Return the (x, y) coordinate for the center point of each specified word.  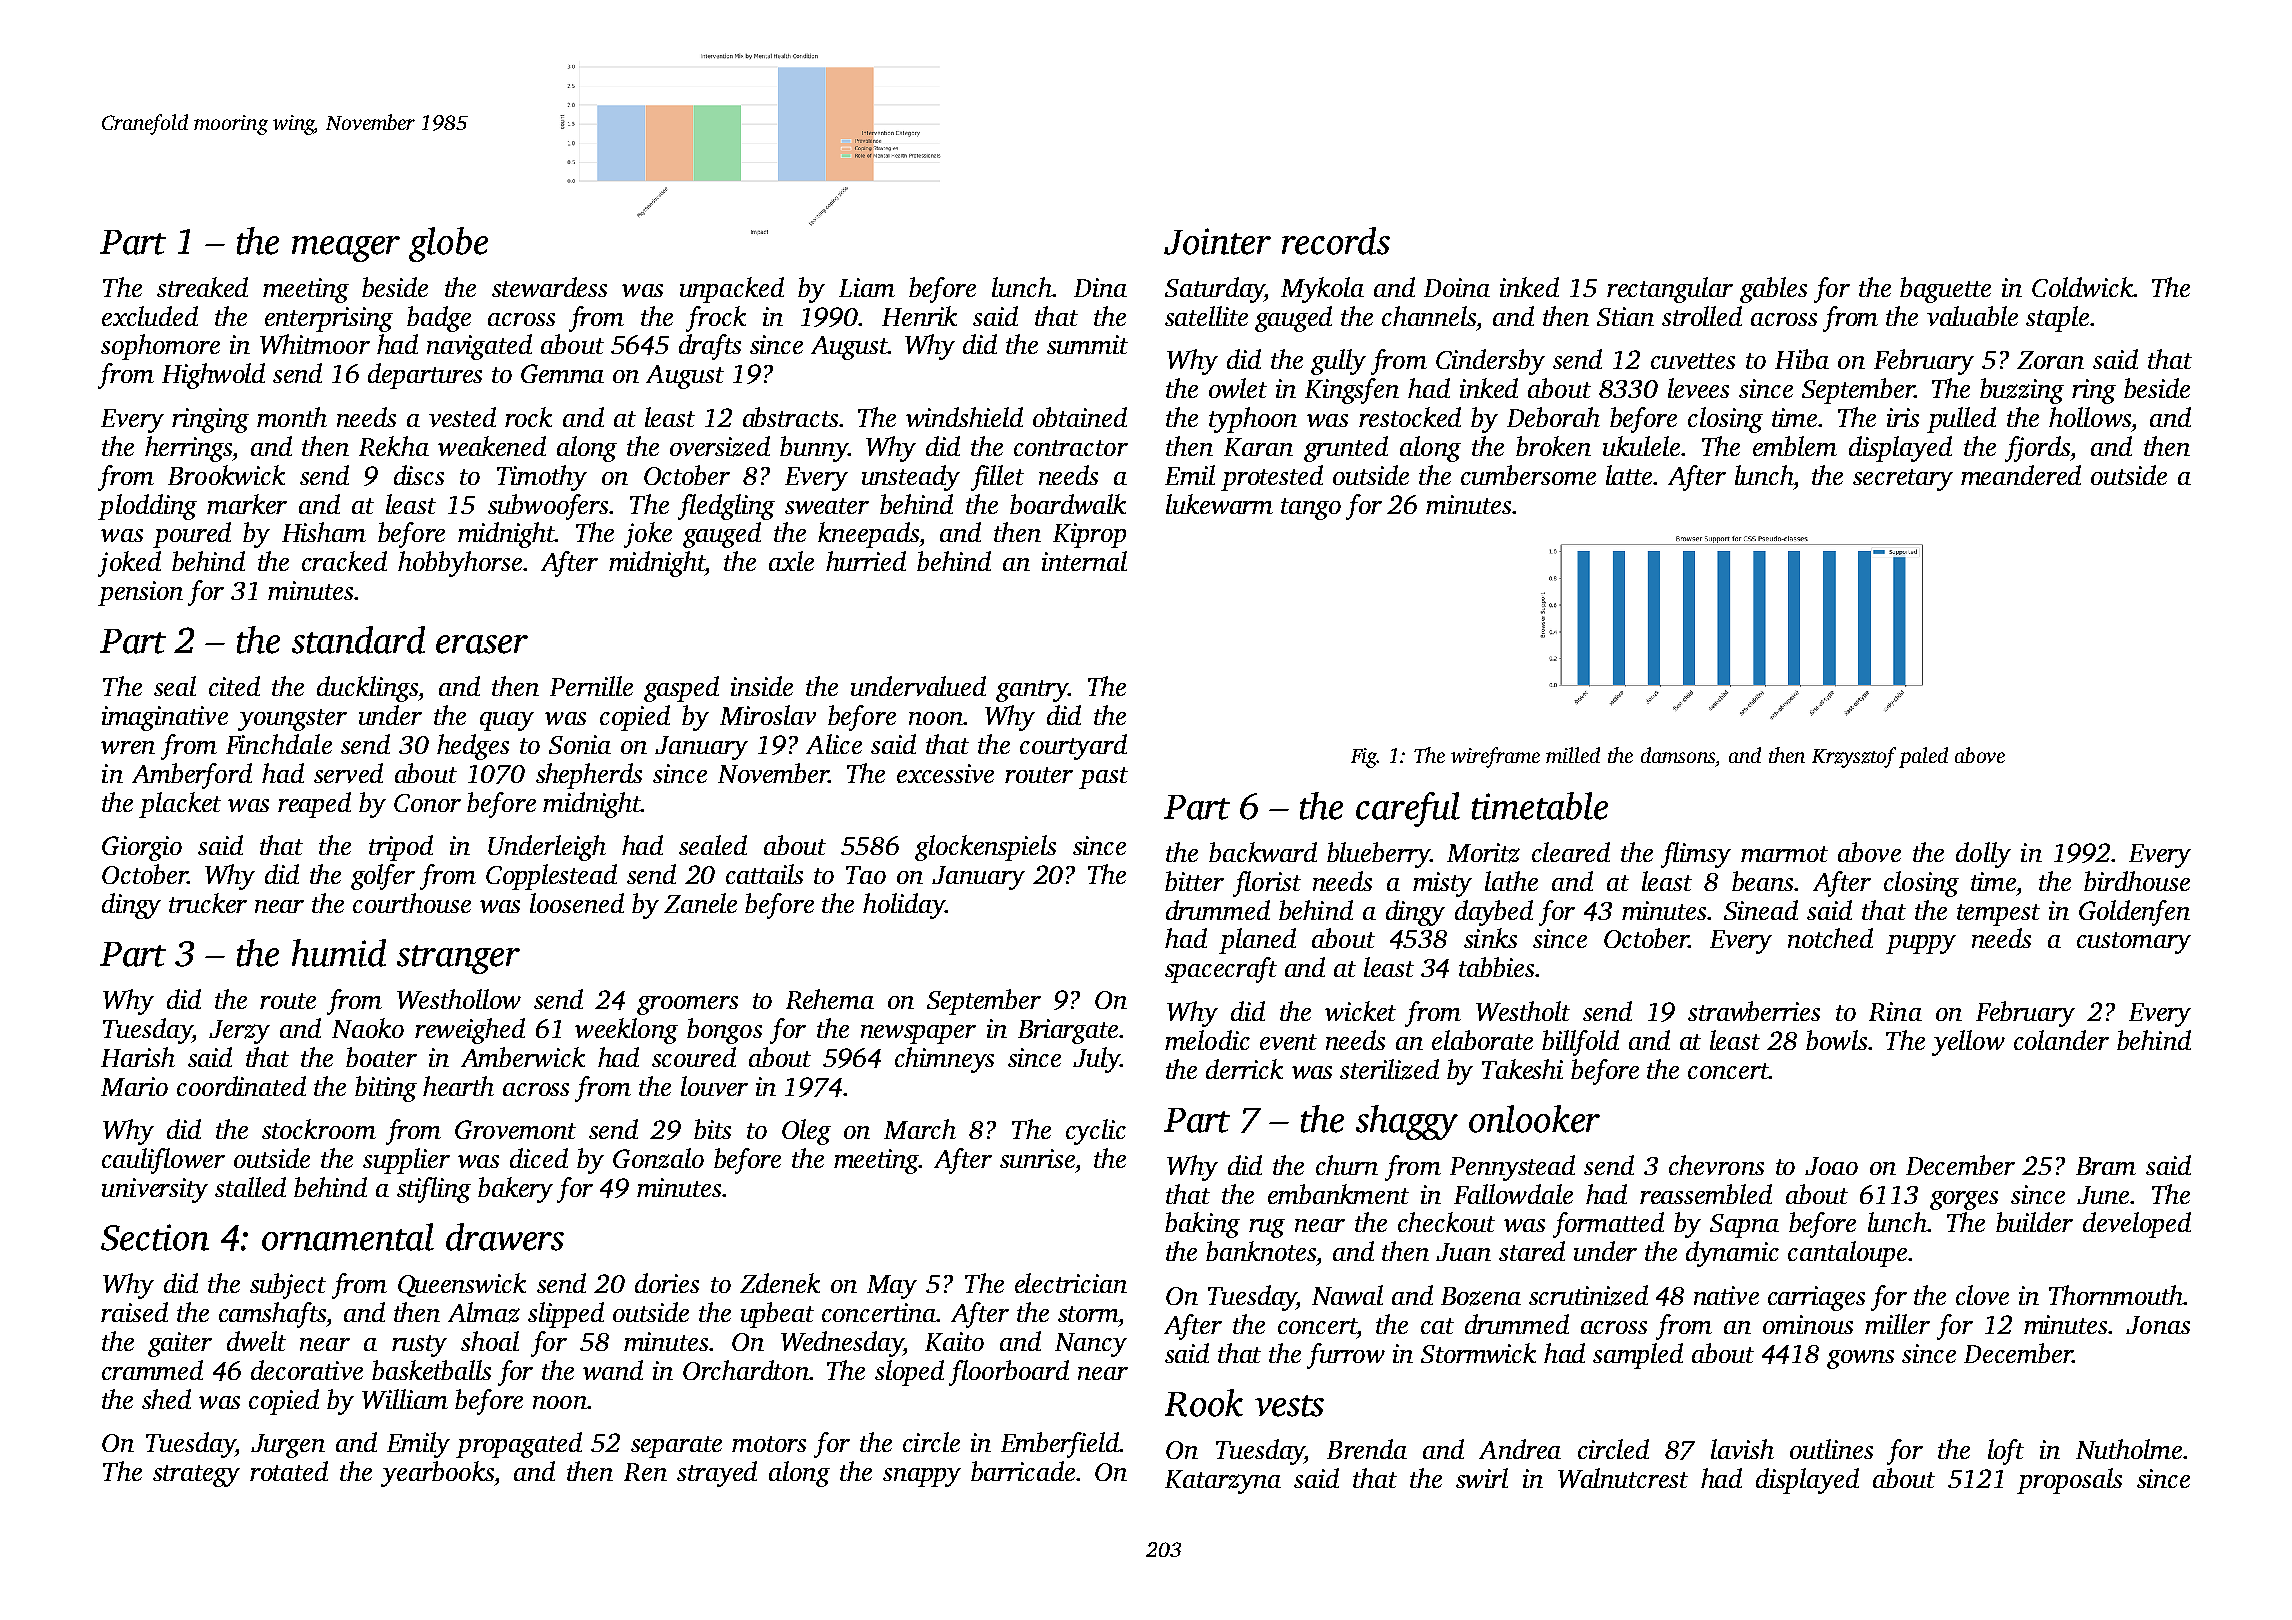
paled (1923, 757)
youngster (292, 720)
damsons (1678, 755)
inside (762, 686)
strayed (717, 1474)
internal (1084, 561)
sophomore (160, 347)
